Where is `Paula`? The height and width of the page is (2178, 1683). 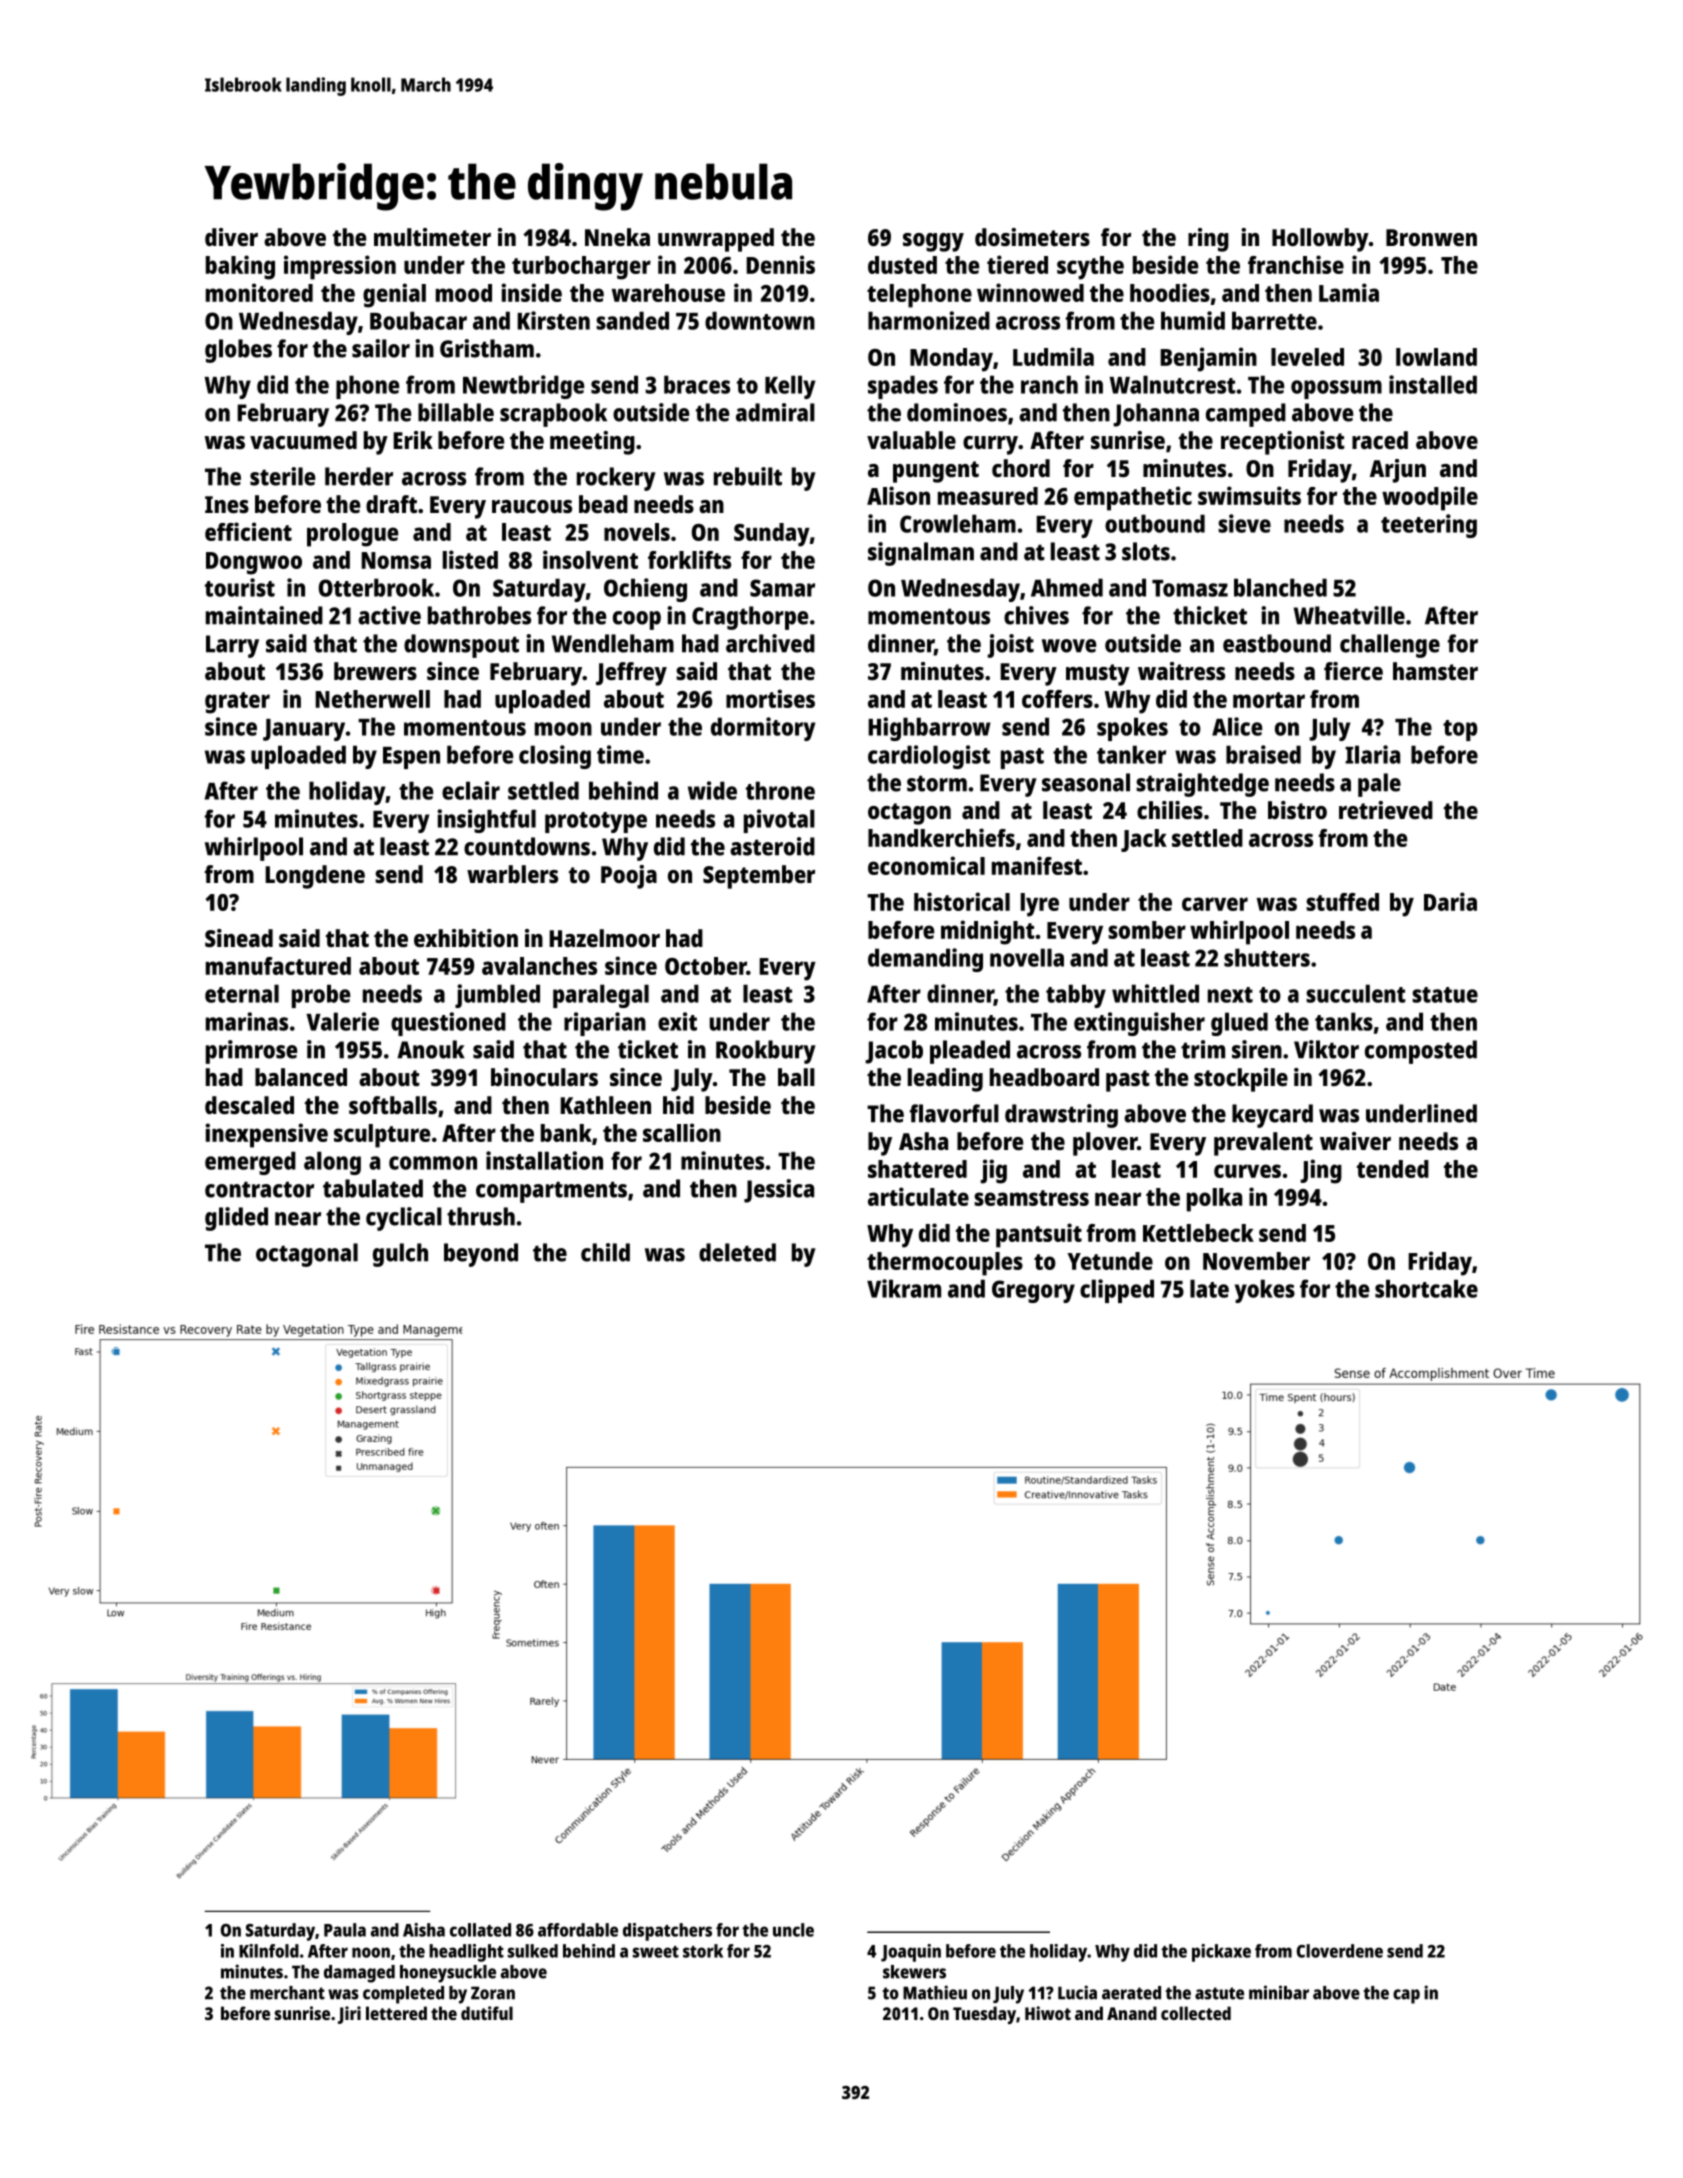 Paula is located at coordinates (345, 1930).
